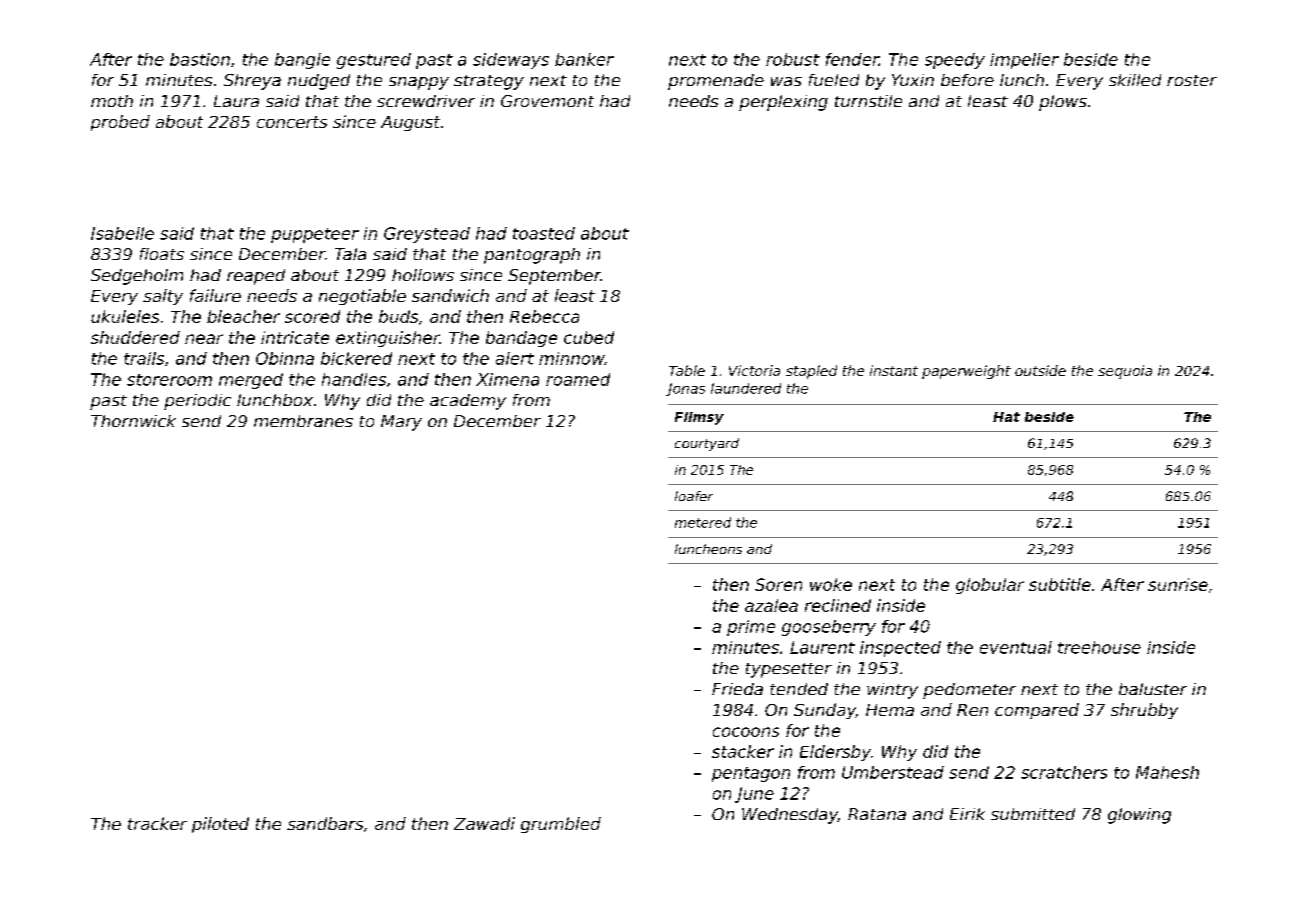  What do you see at coordinates (1040, 370) in the screenshot?
I see `outside` at bounding box center [1040, 370].
